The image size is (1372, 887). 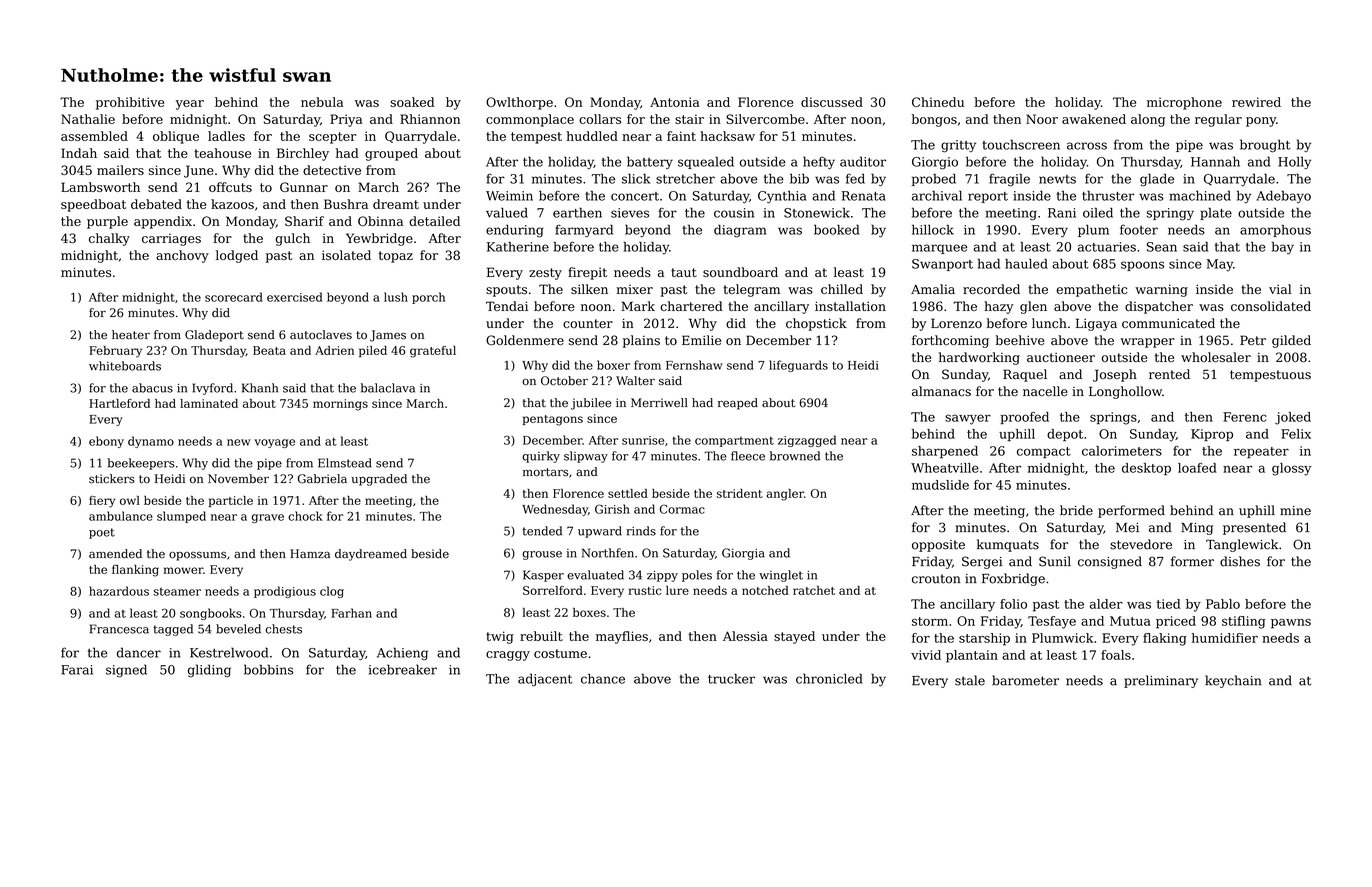 What do you see at coordinates (1261, 122) in the screenshot?
I see `pony` at bounding box center [1261, 122].
